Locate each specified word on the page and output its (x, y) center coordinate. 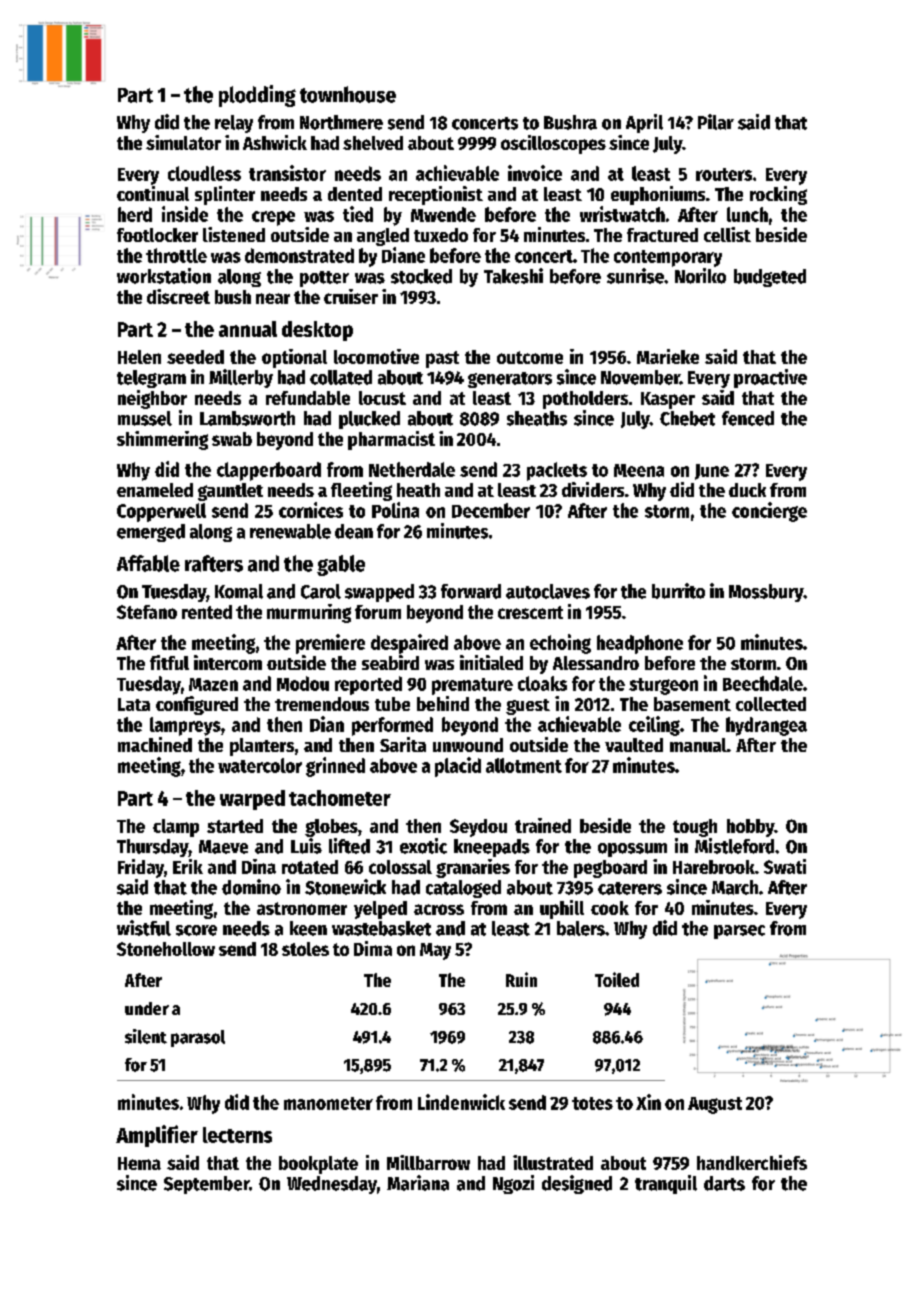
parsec (739, 932)
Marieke (668, 356)
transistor (287, 173)
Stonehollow (166, 949)
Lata (134, 704)
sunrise (635, 276)
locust (382, 398)
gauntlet (230, 492)
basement (692, 704)
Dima (373, 948)
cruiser (351, 296)
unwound (468, 745)
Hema (139, 1163)
